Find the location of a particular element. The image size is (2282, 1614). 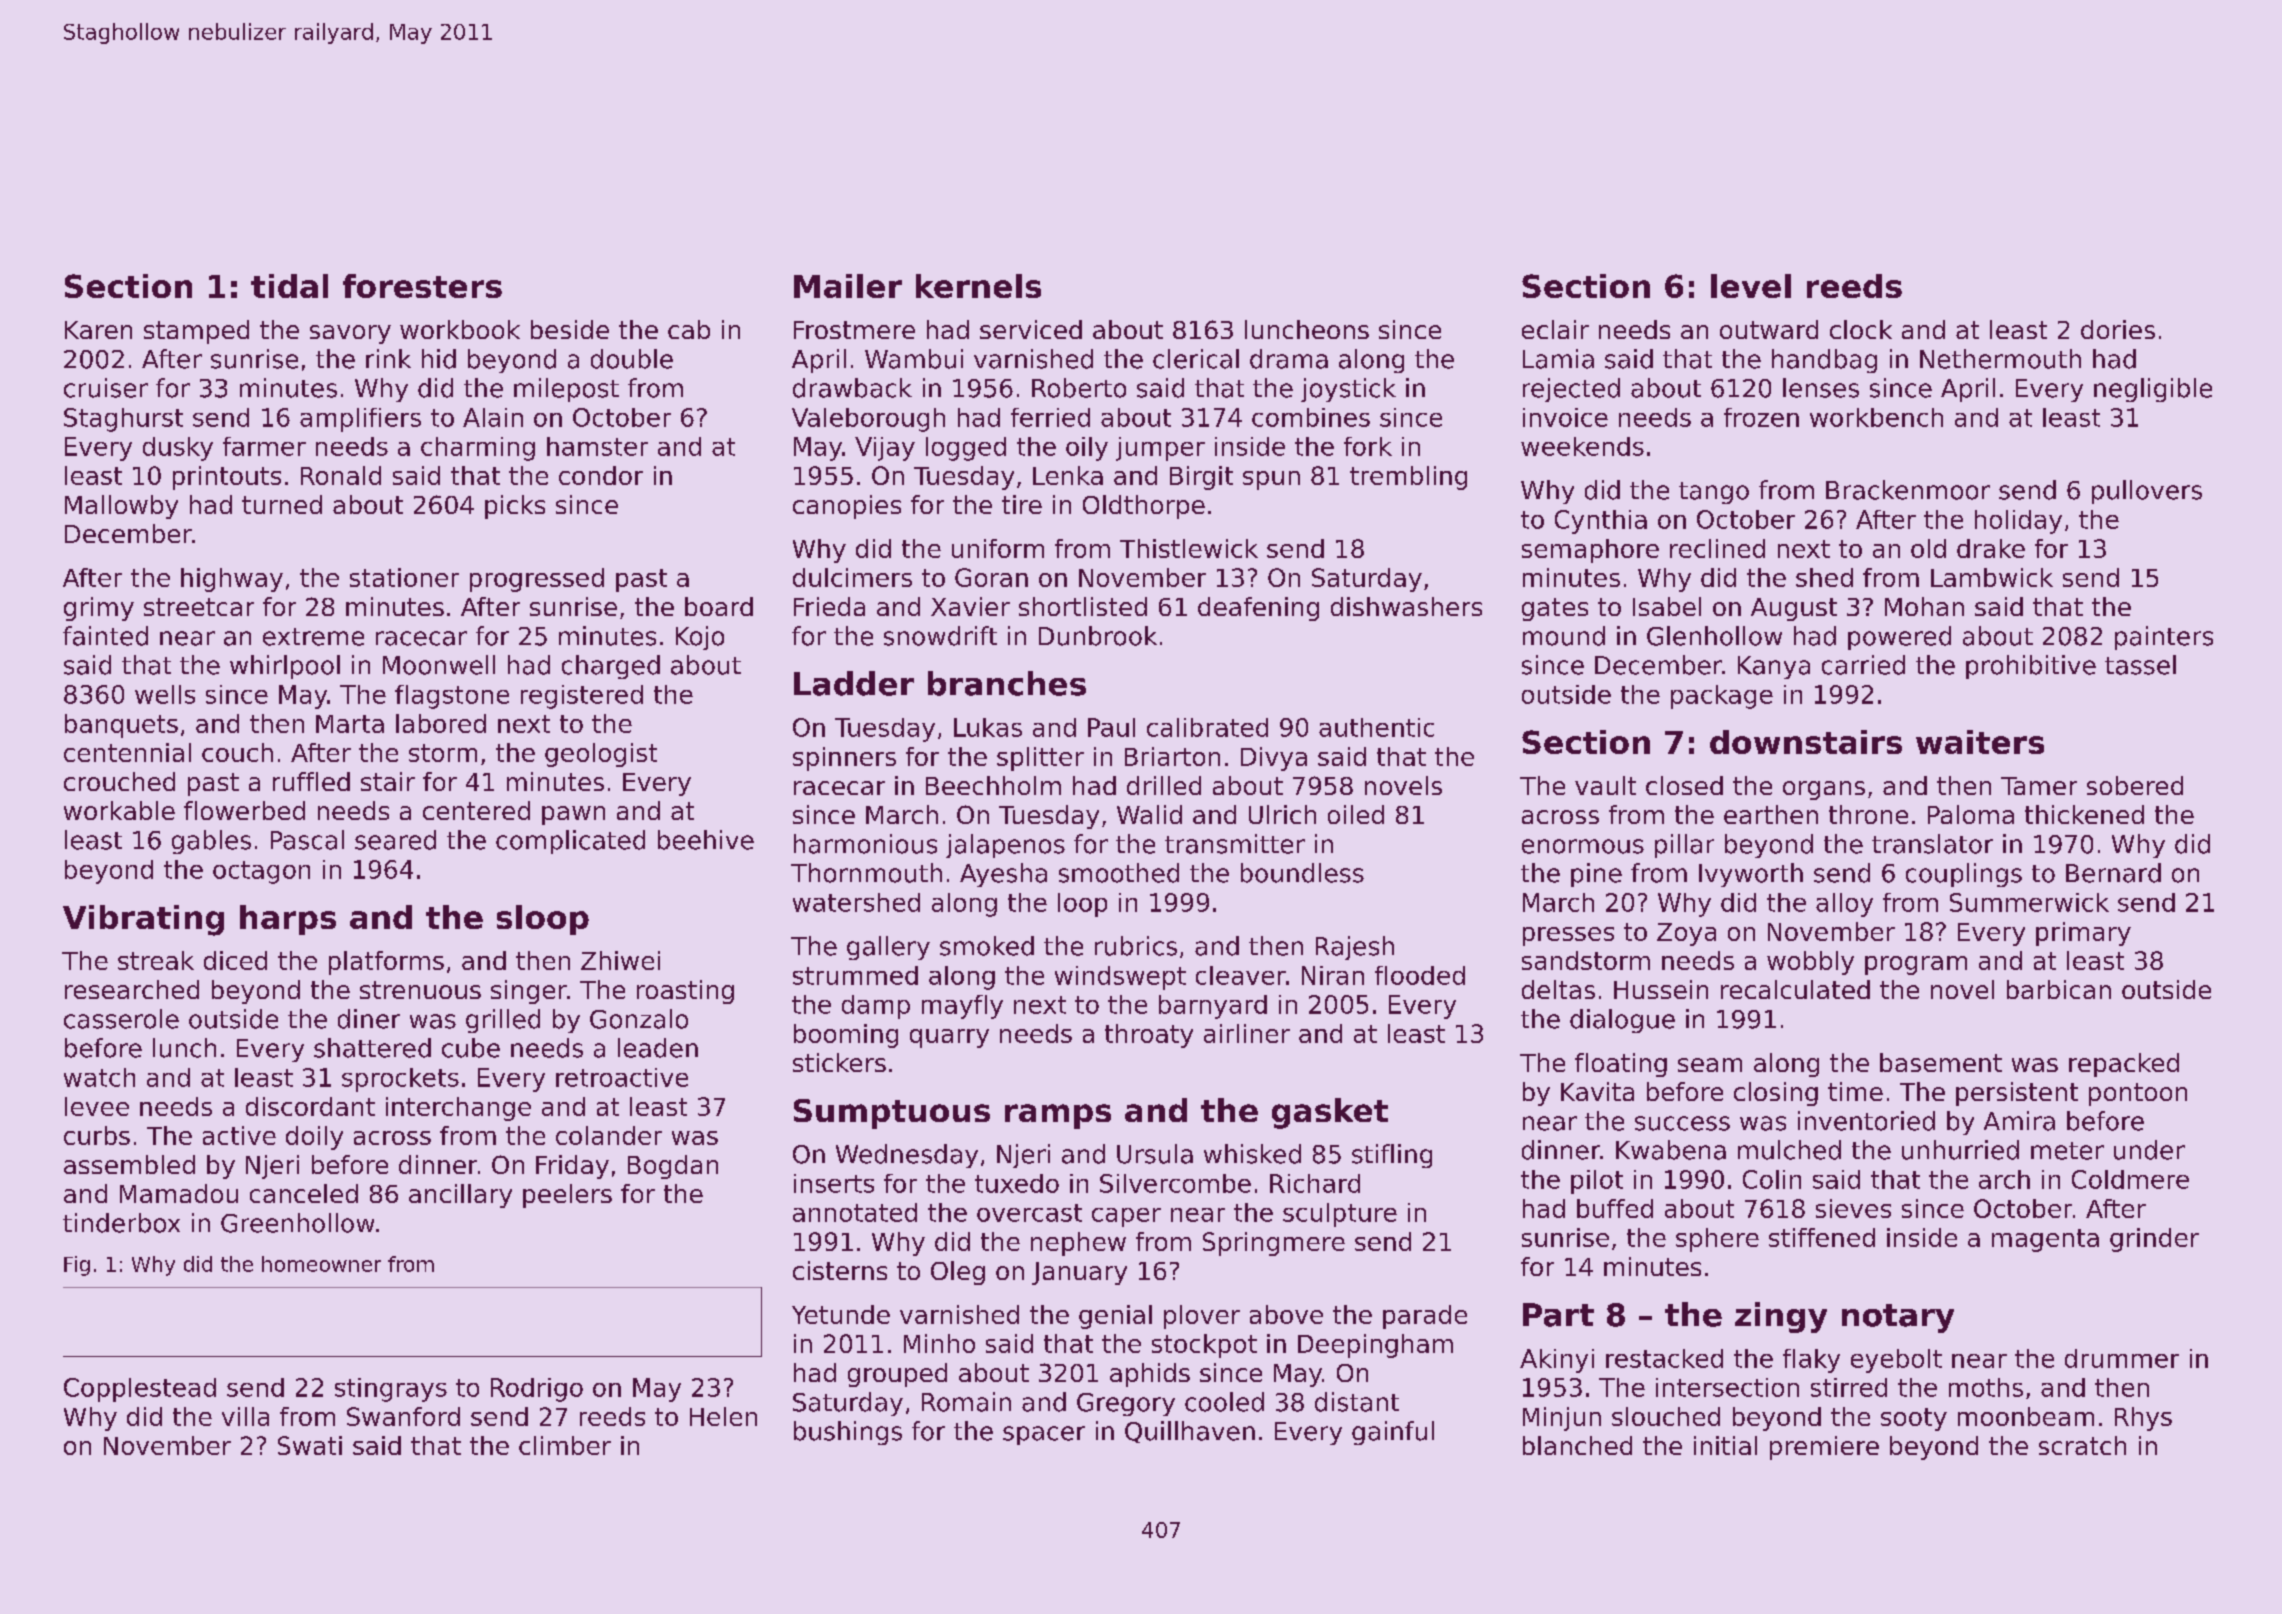

dishwashers is located at coordinates (1406, 606).
